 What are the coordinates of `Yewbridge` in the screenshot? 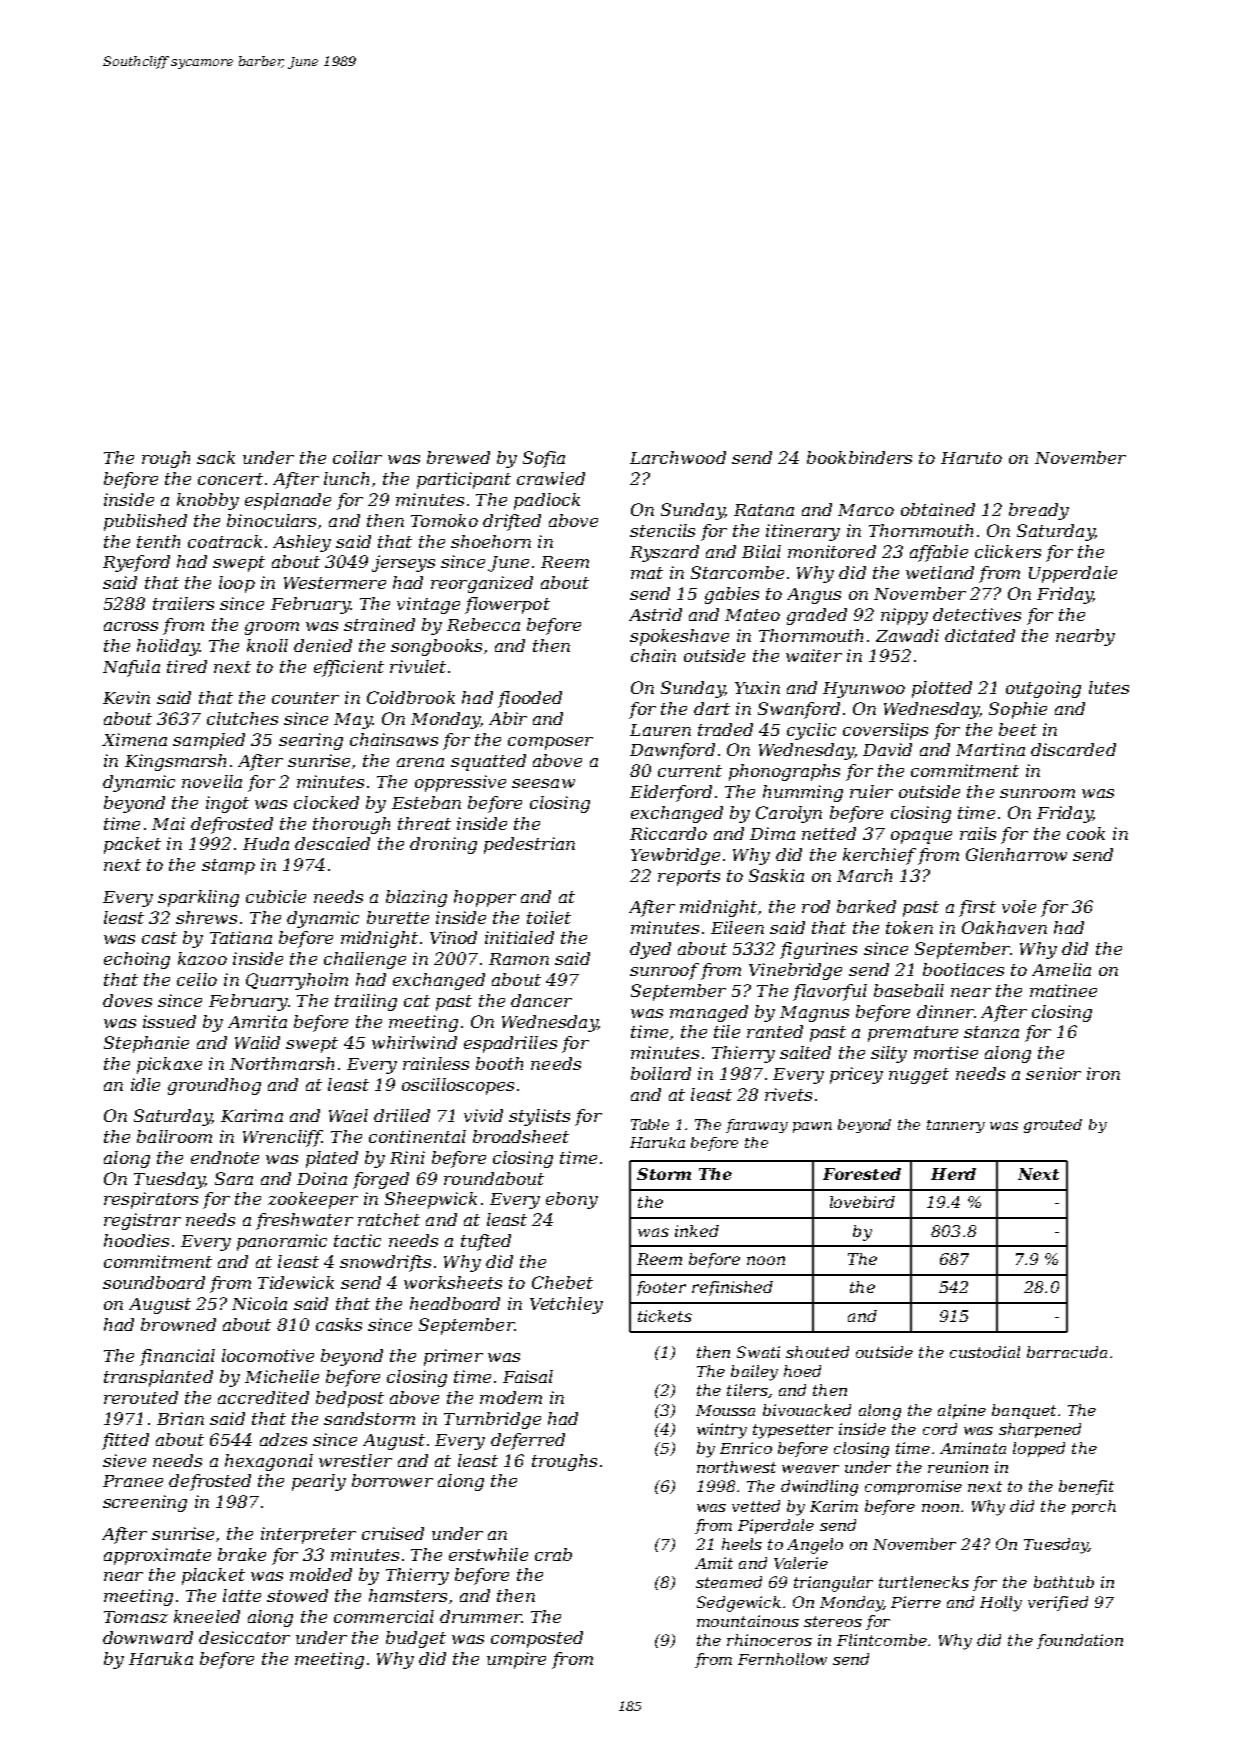 It's located at (675, 856).
